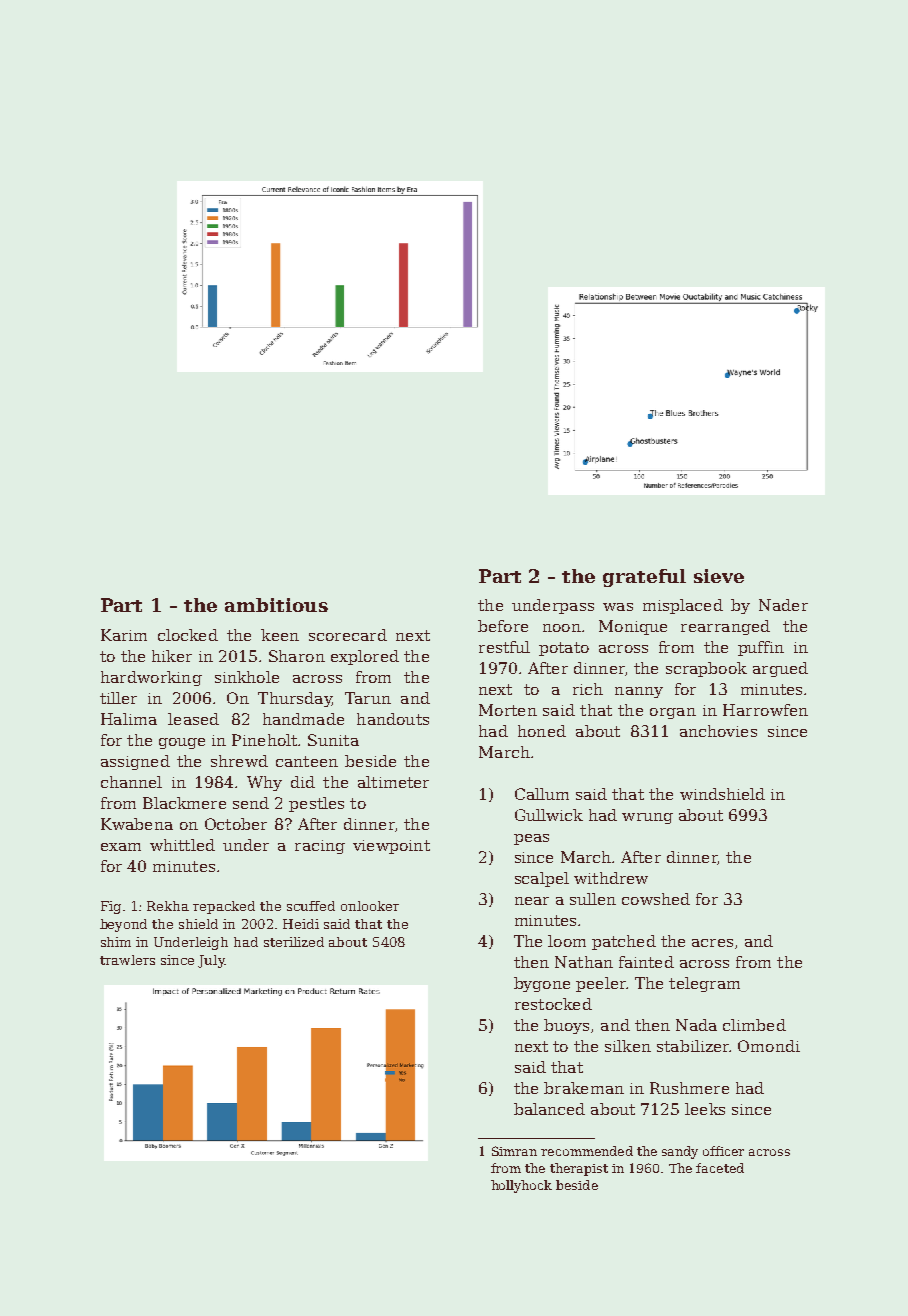 The image size is (908, 1316). What do you see at coordinates (151, 678) in the image?
I see `hardworking` at bounding box center [151, 678].
